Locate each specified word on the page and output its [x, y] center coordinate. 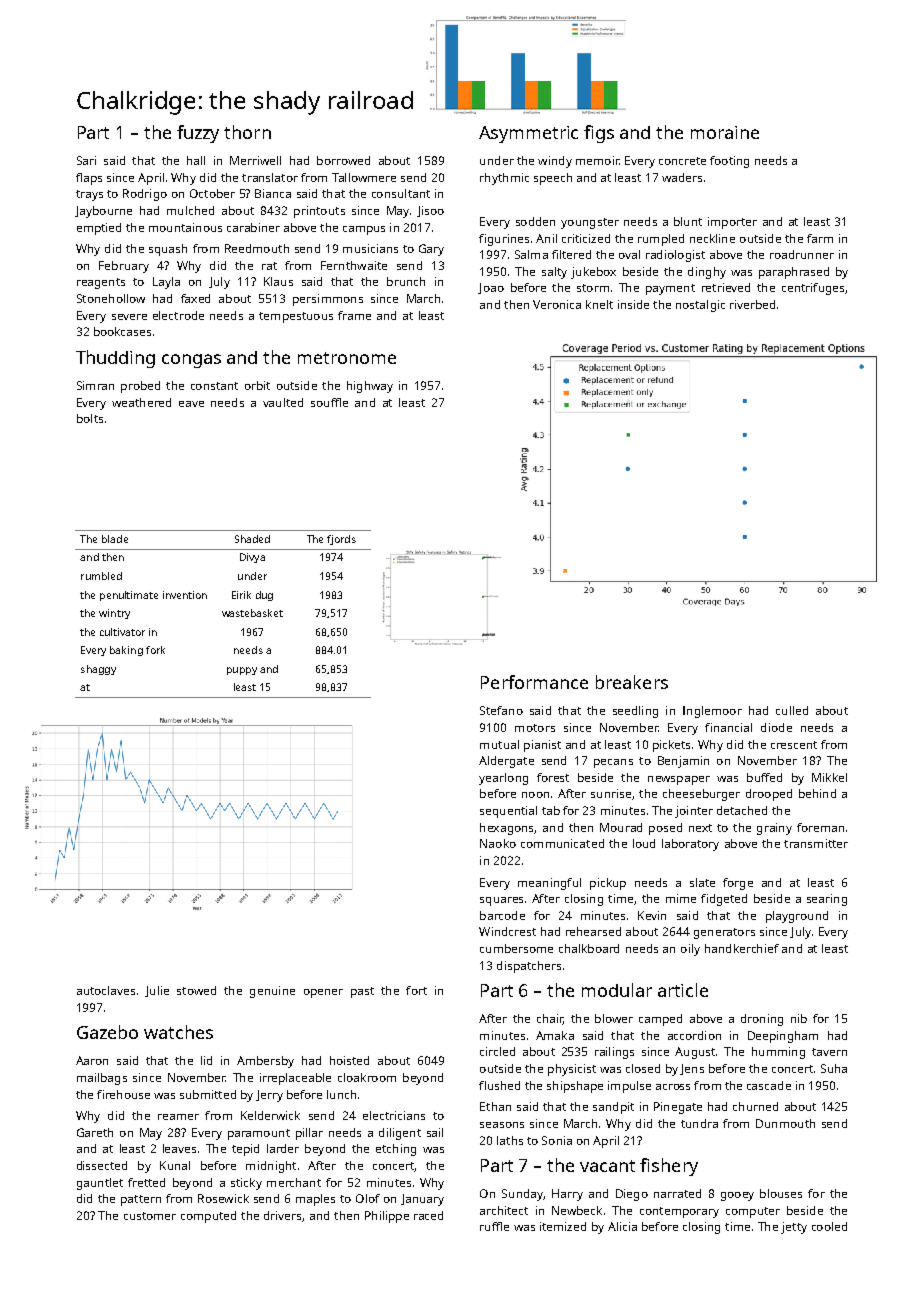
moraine [725, 132]
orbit [257, 385]
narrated [677, 1193]
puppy [242, 671]
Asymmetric [528, 134]
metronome [347, 358]
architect [504, 1210]
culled [792, 710]
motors [535, 728]
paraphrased [794, 273]
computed [208, 1217]
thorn [247, 132]
